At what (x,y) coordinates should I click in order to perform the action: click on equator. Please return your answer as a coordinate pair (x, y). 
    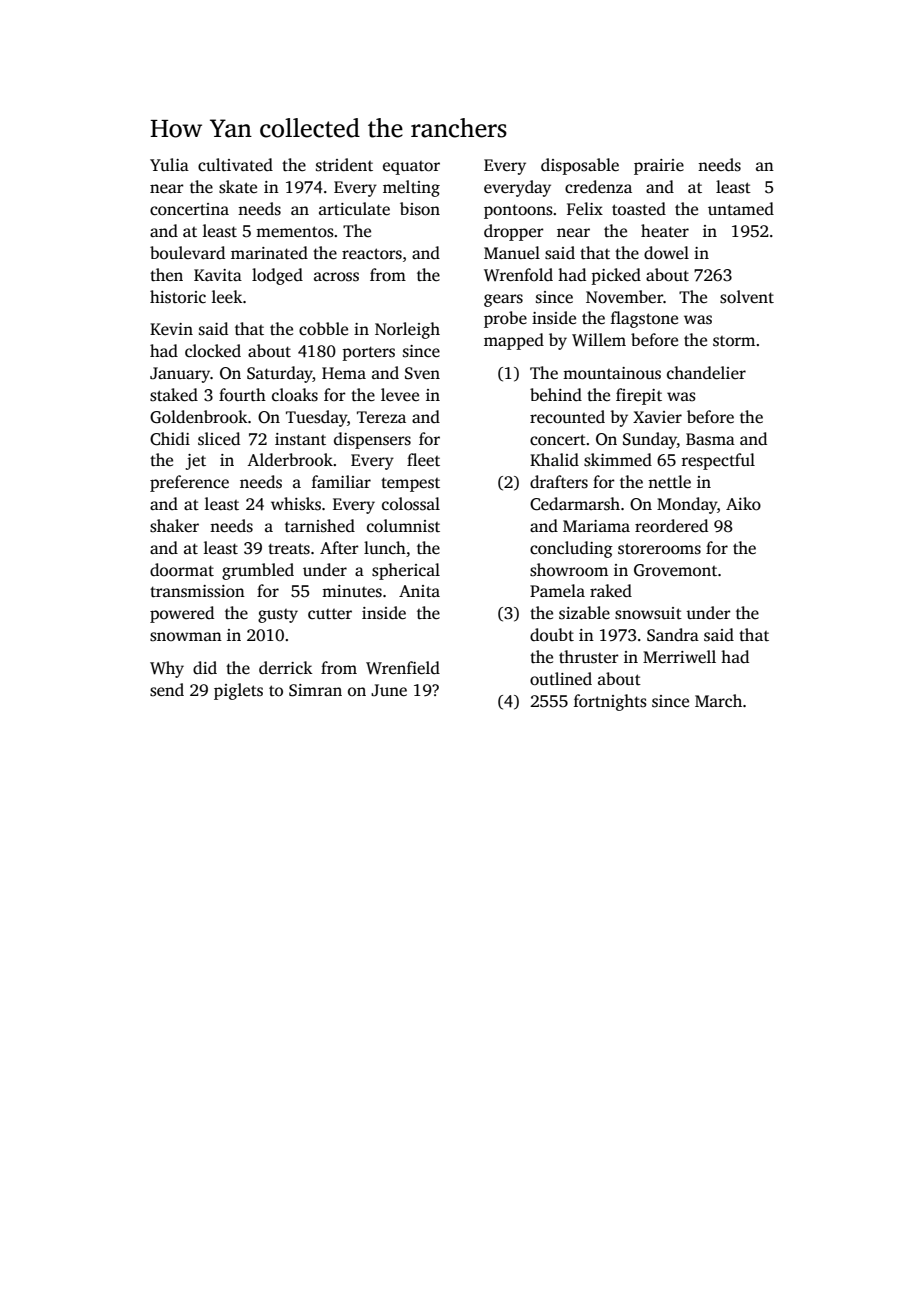
    Looking at the image, I should click on (411, 168).
